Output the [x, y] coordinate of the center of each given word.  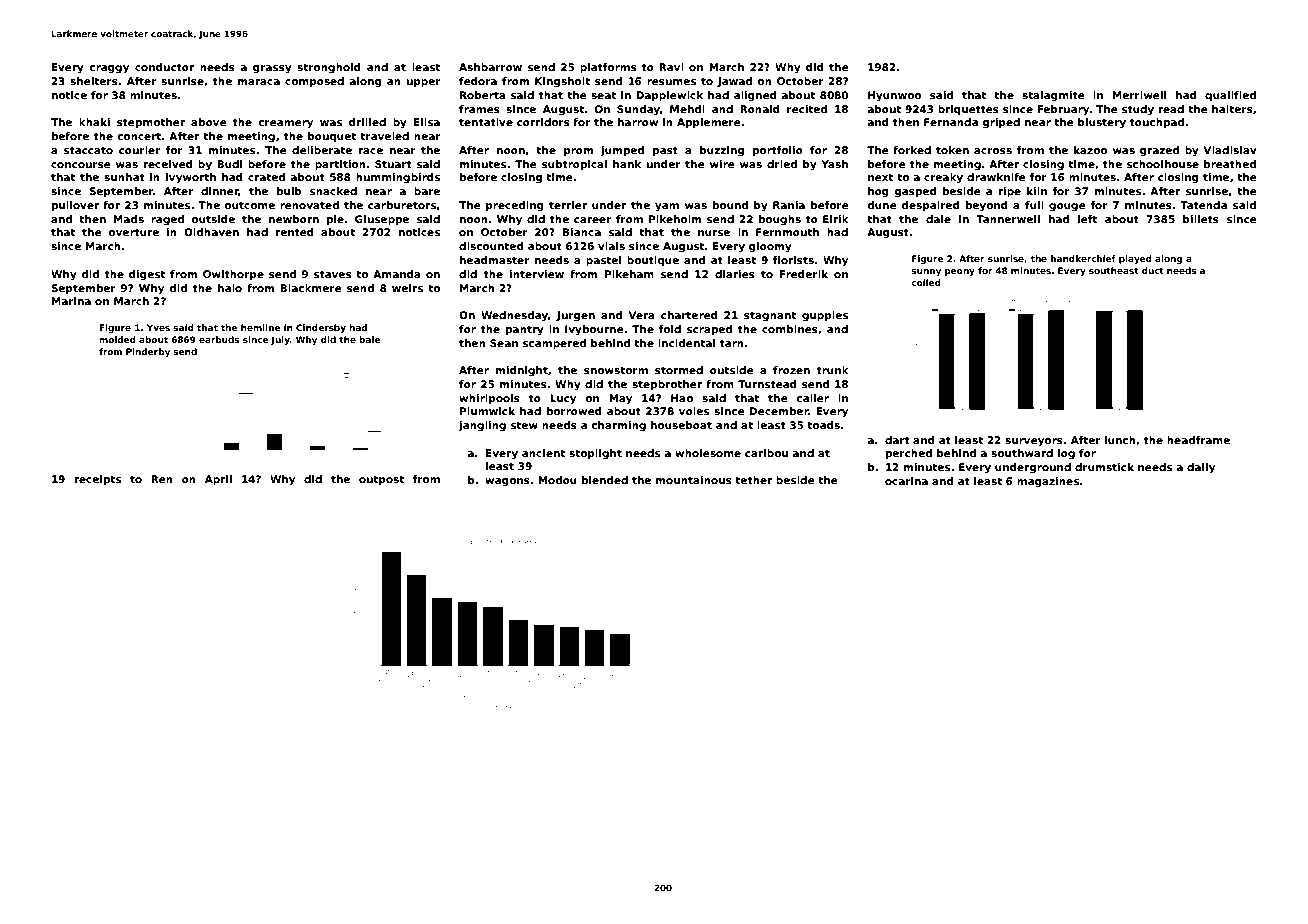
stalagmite [1053, 96]
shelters [94, 81]
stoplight [595, 454]
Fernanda [951, 122]
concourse [81, 165]
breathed [1230, 164]
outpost [381, 480]
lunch [1120, 440]
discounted [491, 246]
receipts [98, 480]
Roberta [483, 95]
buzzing [722, 151]
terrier [568, 205]
